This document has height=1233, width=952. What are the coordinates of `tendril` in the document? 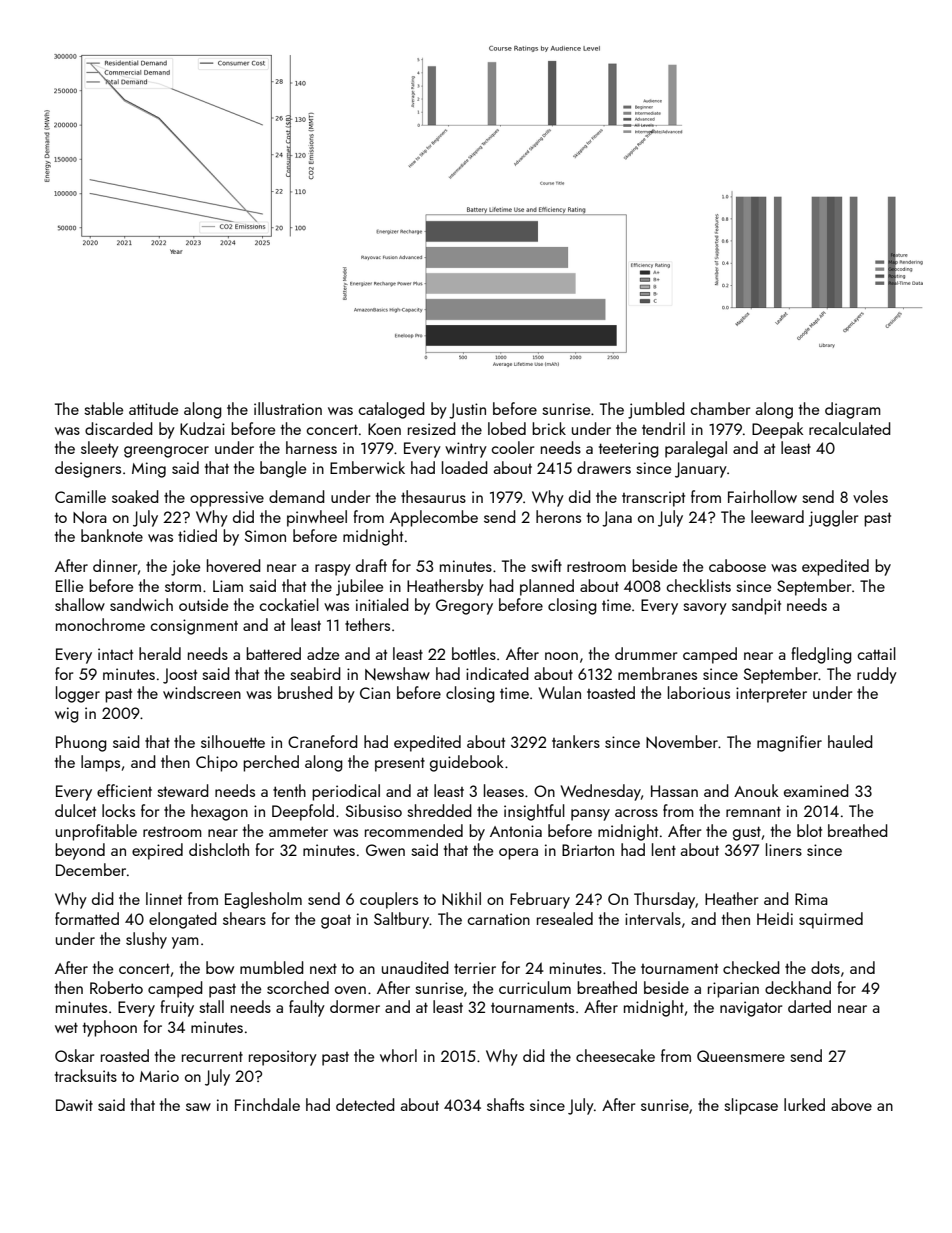 It's located at (663, 428).
